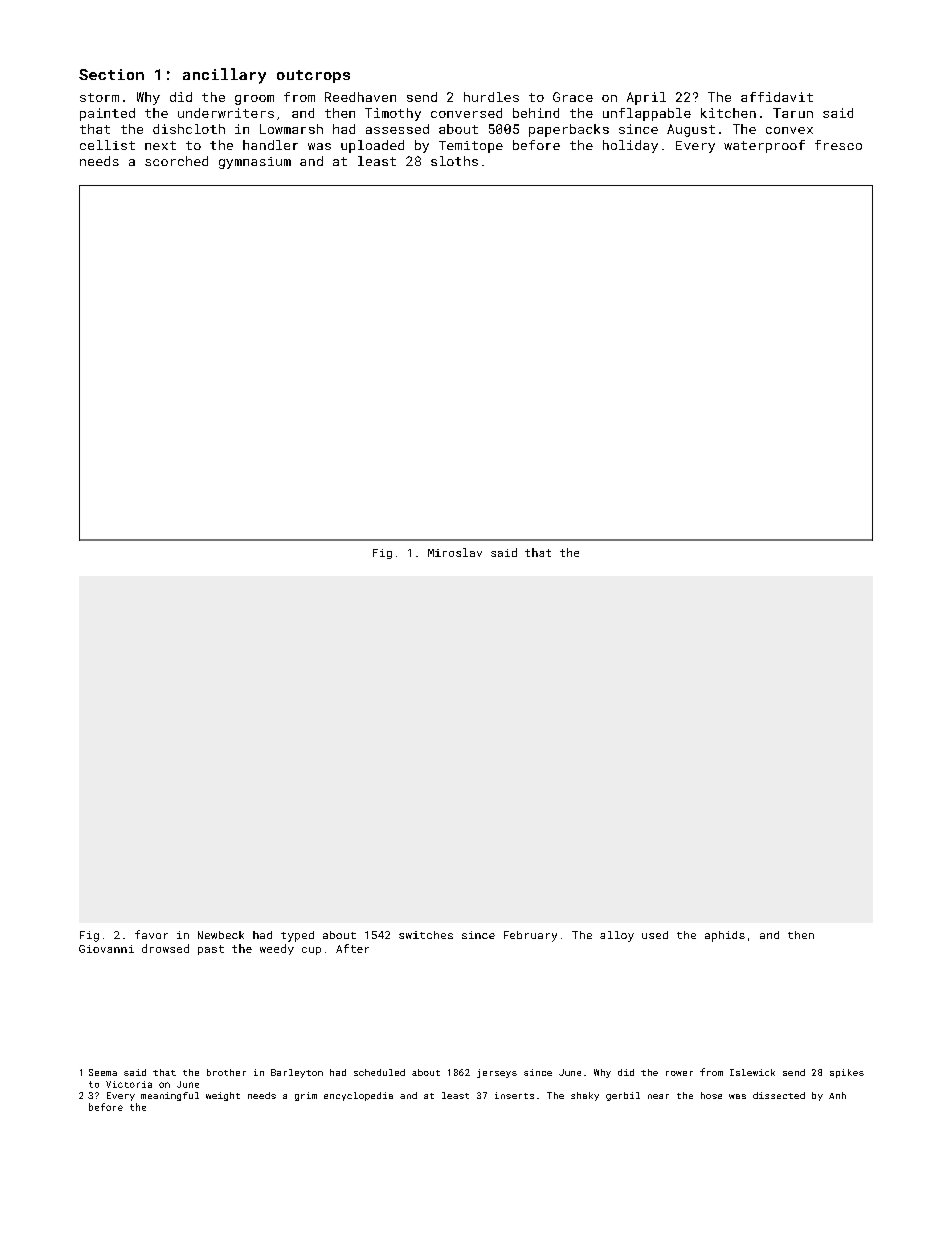 The image size is (952, 1233). Describe the element at coordinates (455, 552) in the document. I see `Miroslav` at that location.
